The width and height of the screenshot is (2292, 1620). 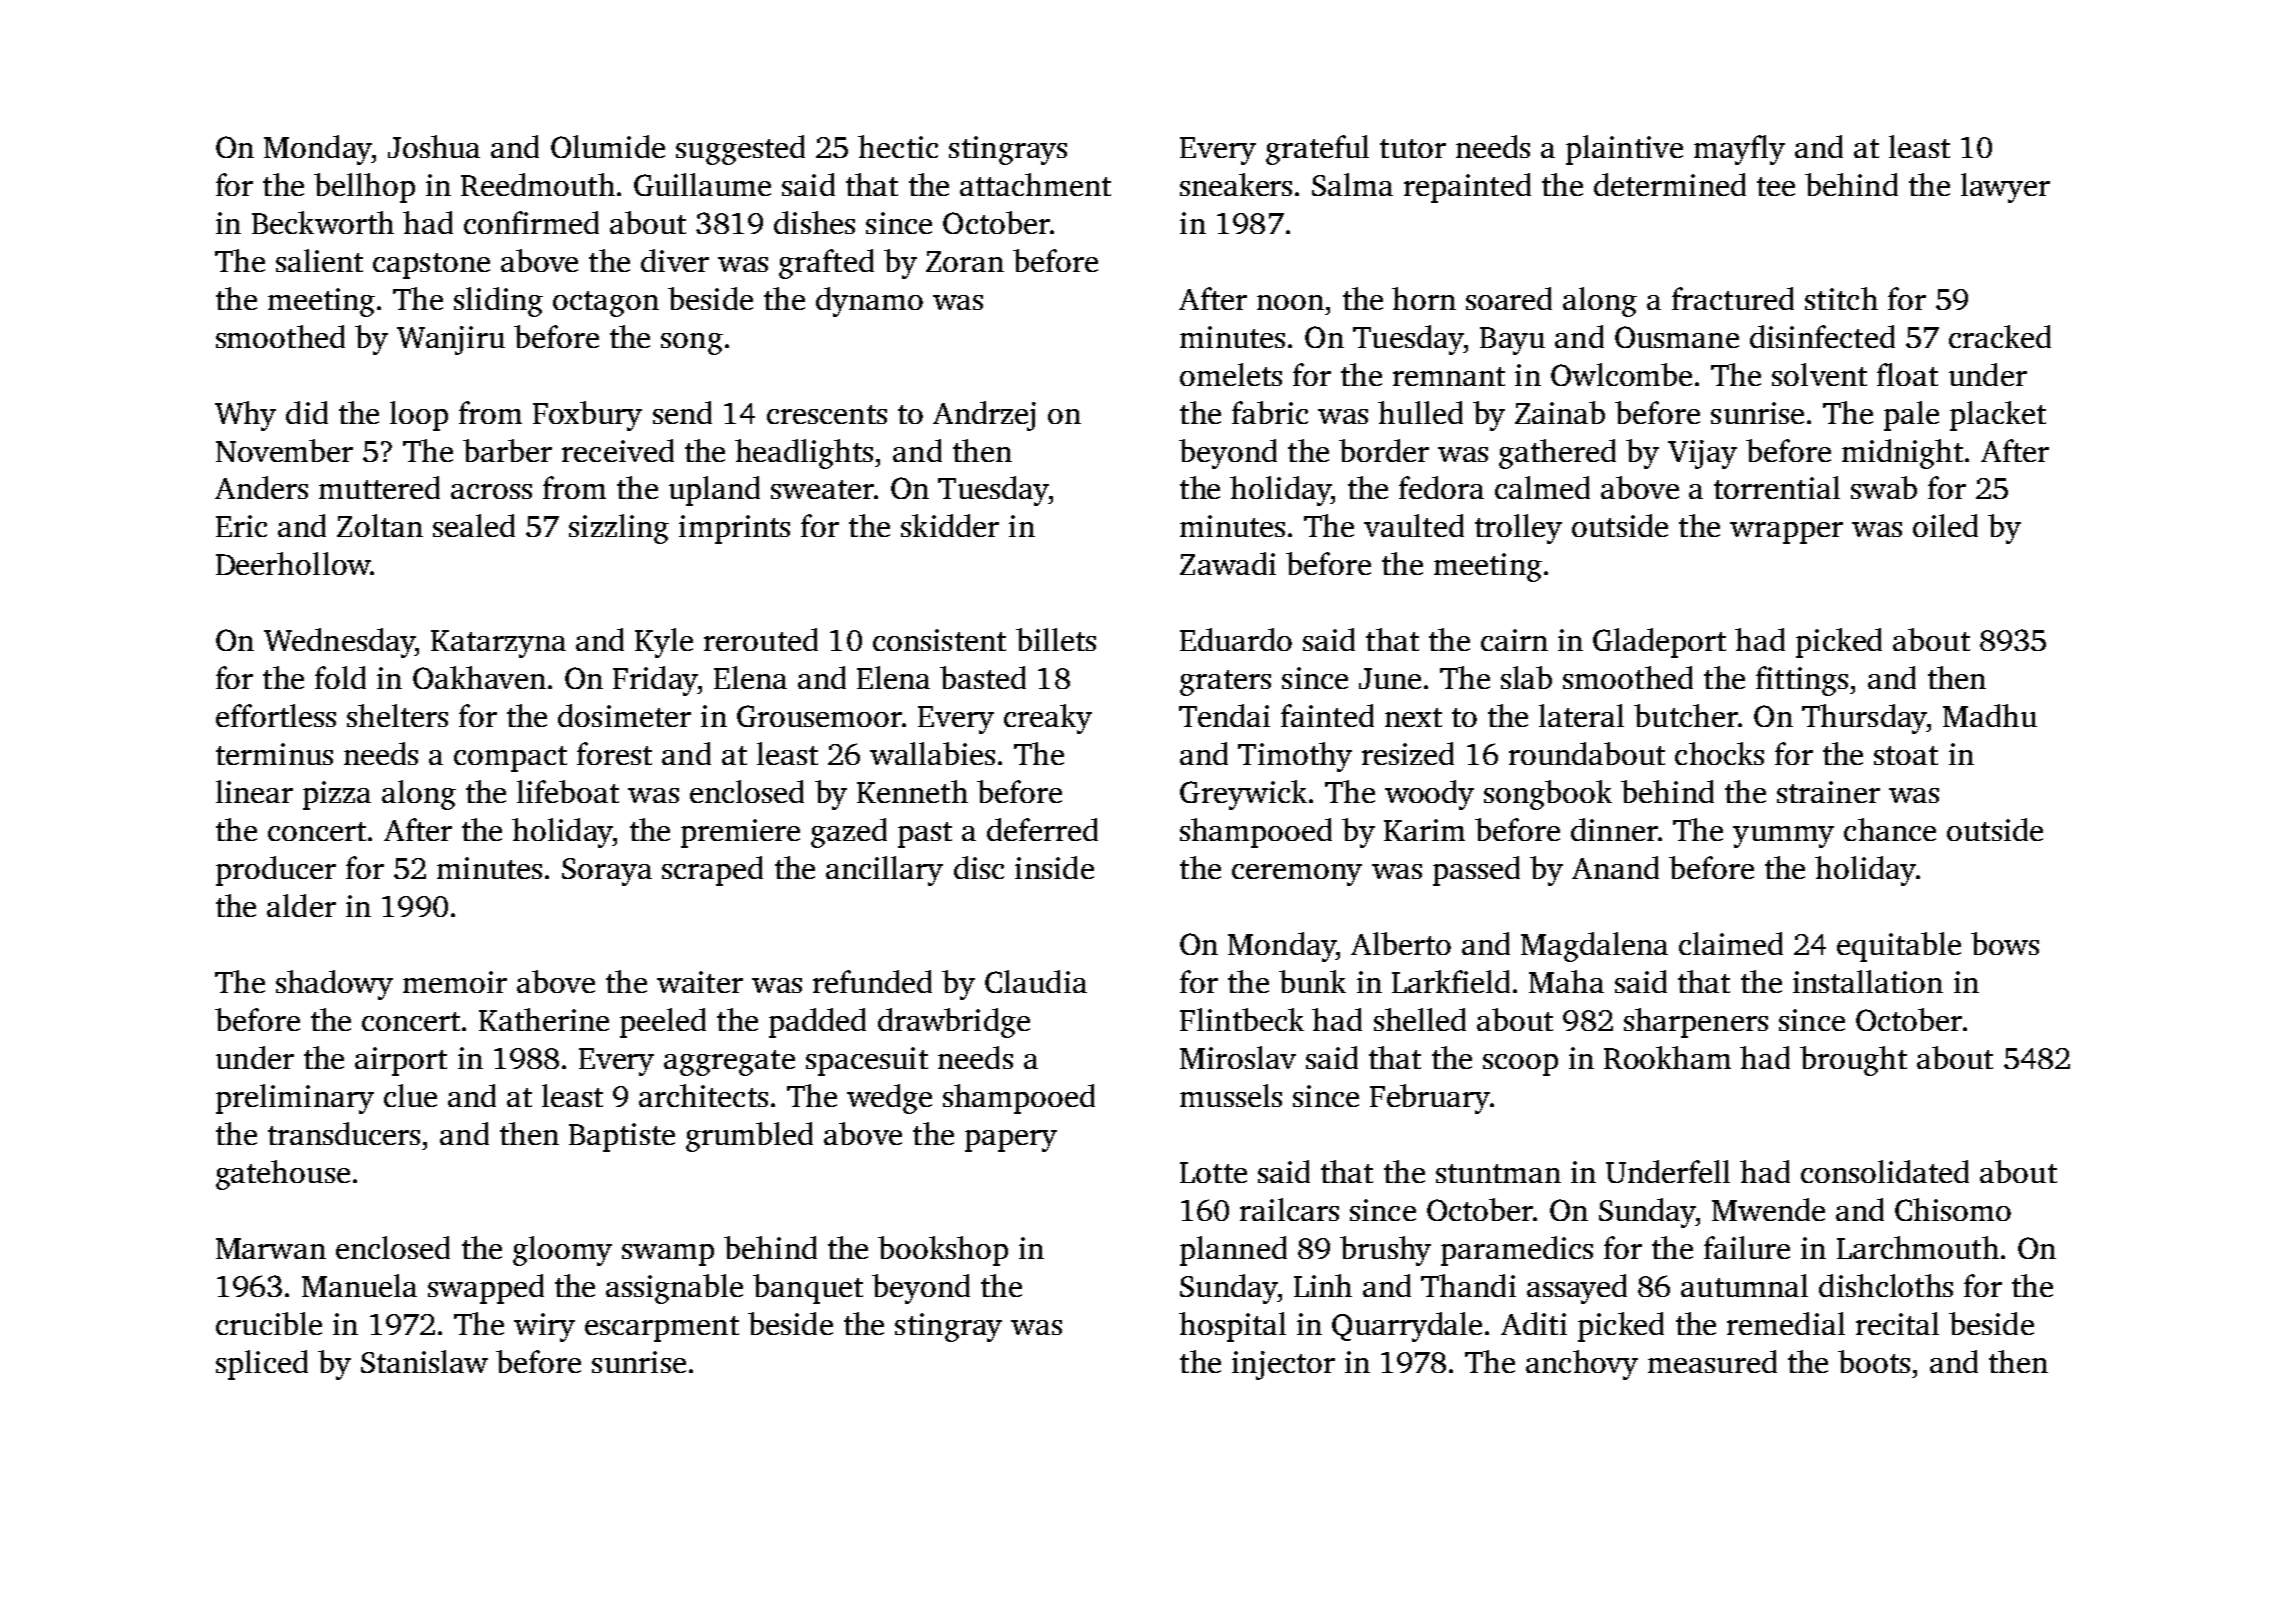 What do you see at coordinates (606, 304) in the screenshot?
I see `octagon` at bounding box center [606, 304].
